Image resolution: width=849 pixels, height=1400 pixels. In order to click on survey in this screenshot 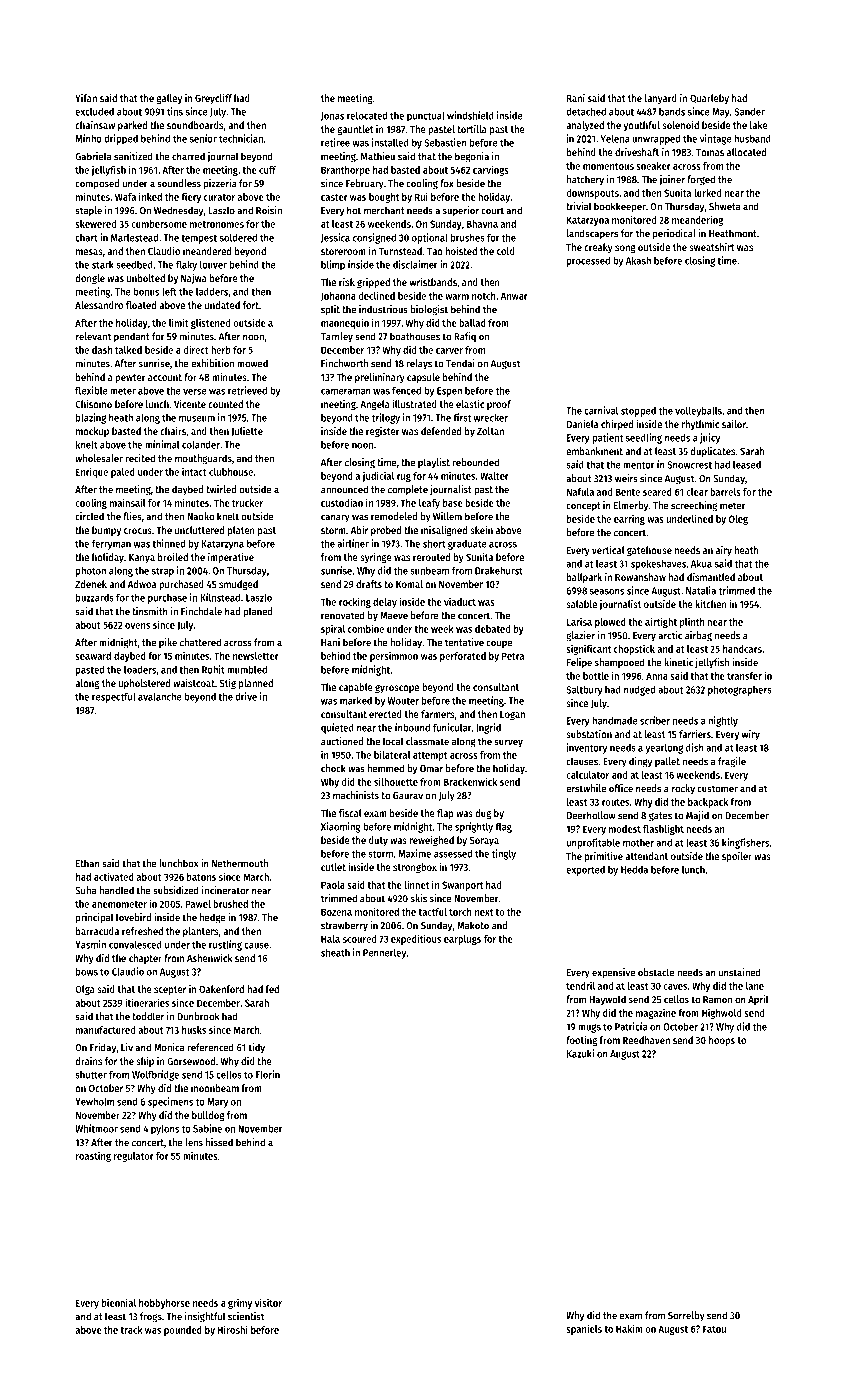, I will do `click(508, 743)`.
